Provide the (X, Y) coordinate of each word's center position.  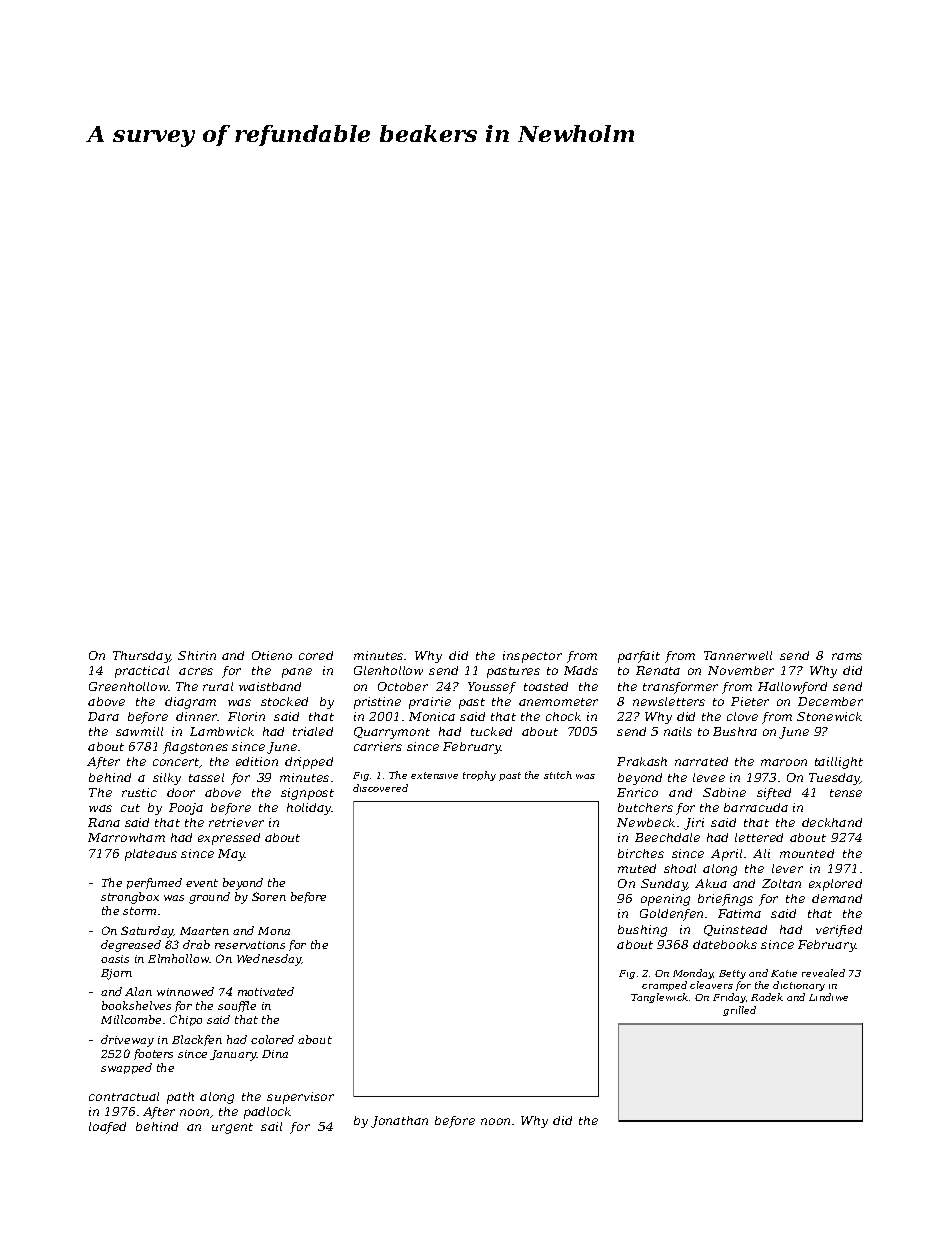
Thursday (142, 657)
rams (847, 656)
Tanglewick (659, 998)
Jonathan (399, 1122)
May (231, 855)
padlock (267, 1113)
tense (846, 793)
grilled (739, 1011)
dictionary (799, 986)
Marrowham (126, 837)
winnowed (185, 991)
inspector (532, 657)
